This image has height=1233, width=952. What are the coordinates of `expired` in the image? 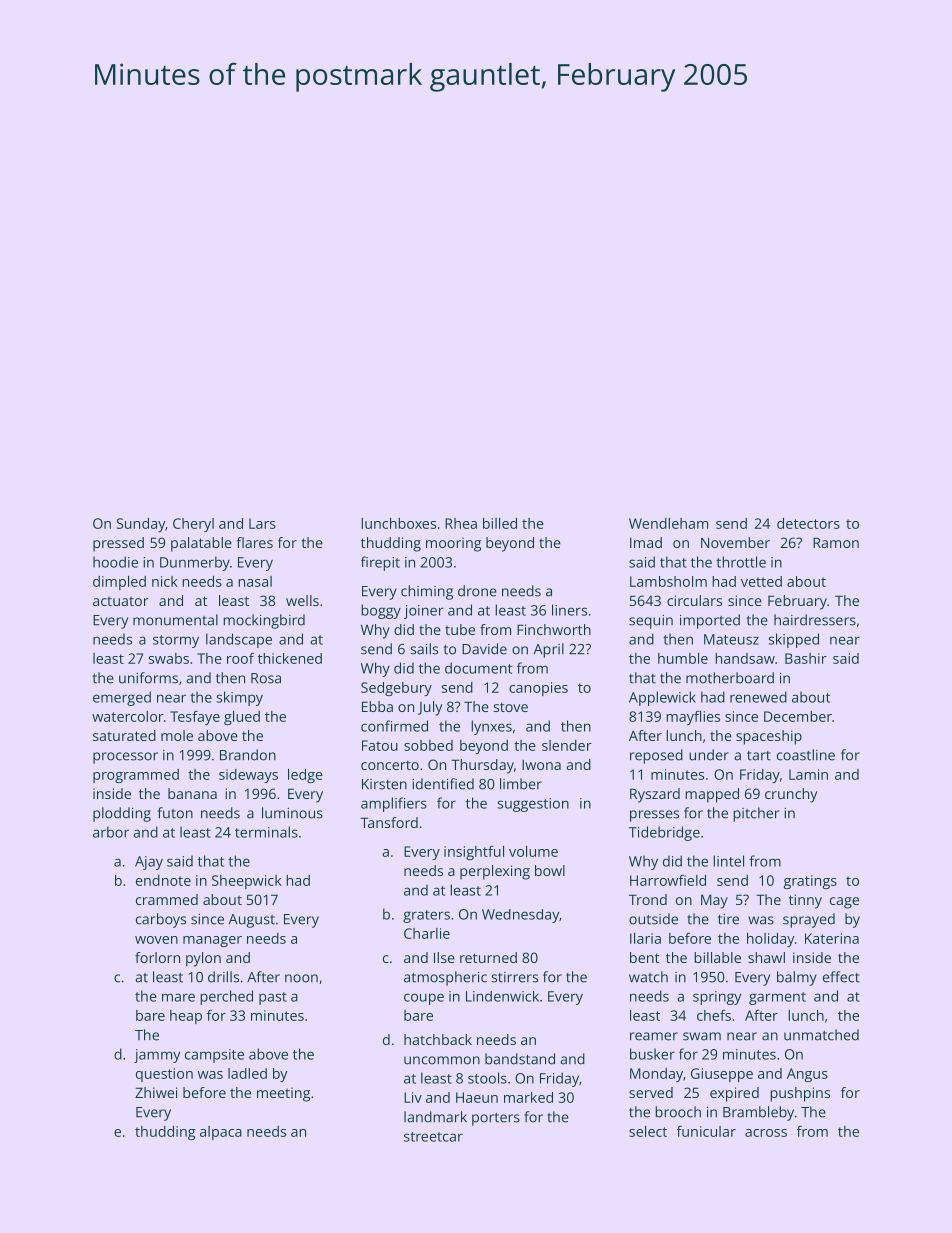 It's located at (734, 1094).
